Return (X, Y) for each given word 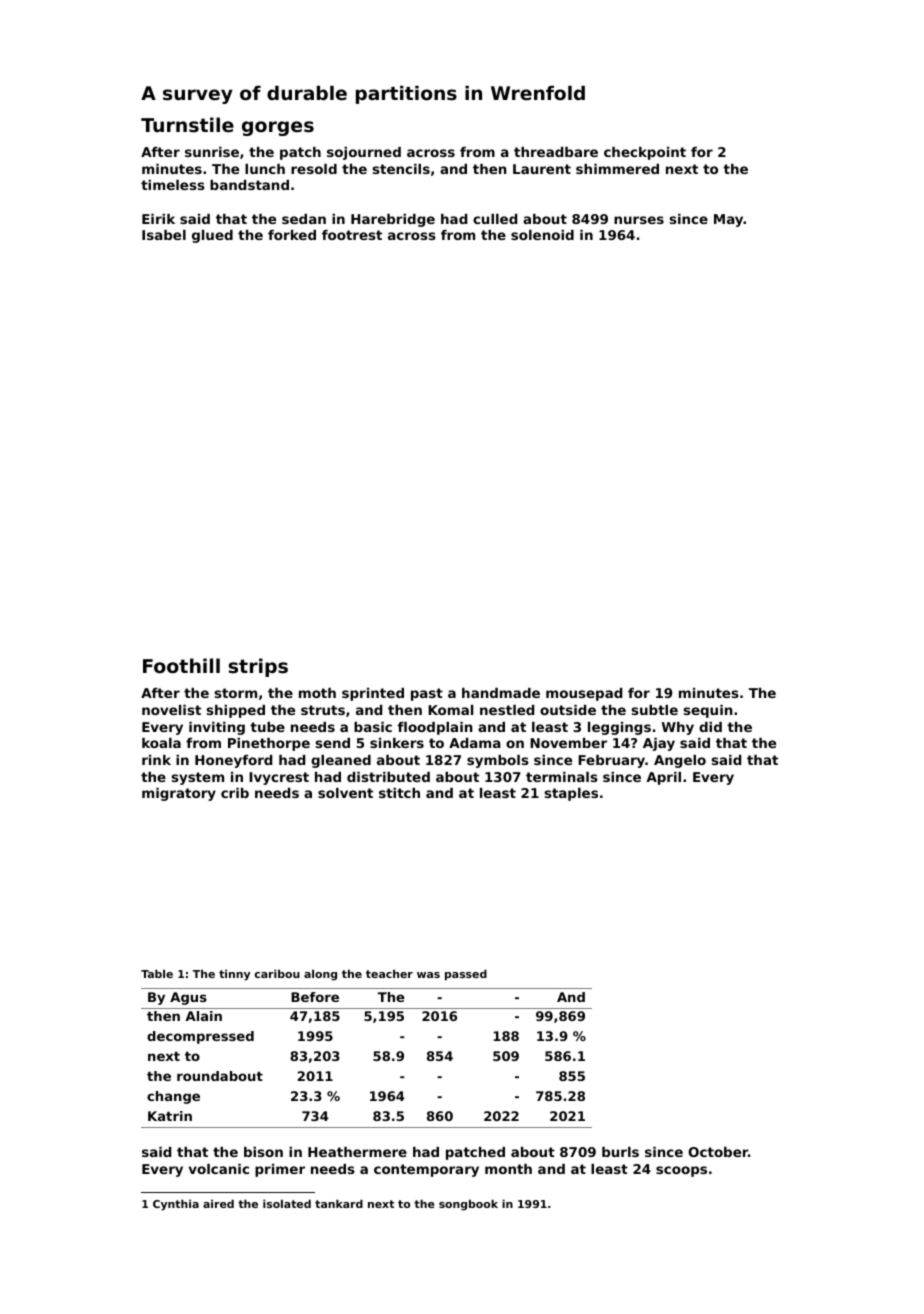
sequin (708, 711)
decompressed (200, 1037)
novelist (171, 710)
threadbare (556, 152)
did (710, 727)
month (508, 1169)
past (427, 694)
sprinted (373, 694)
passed (466, 975)
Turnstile (187, 124)
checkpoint (645, 153)
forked (292, 235)
